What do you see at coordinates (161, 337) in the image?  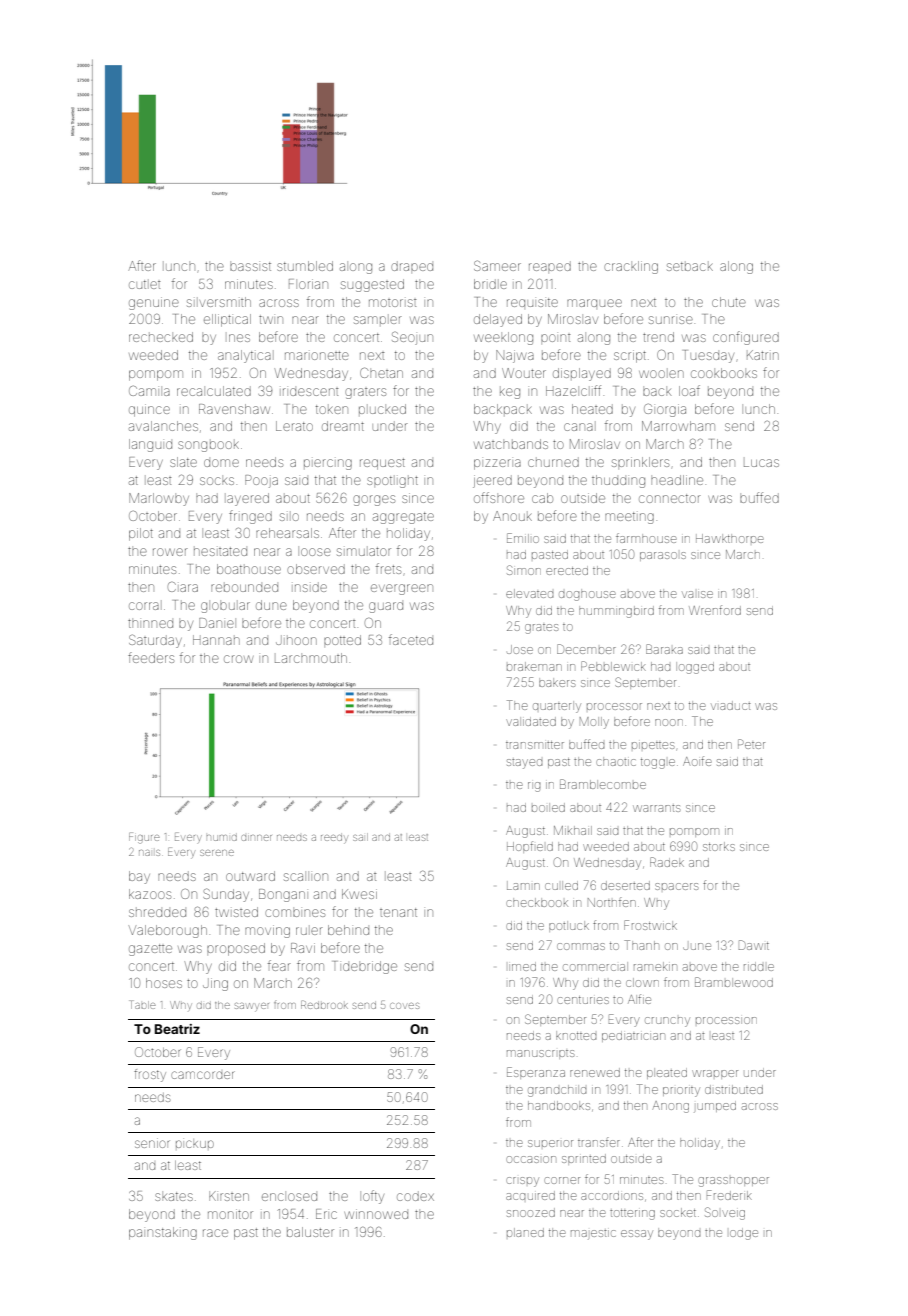 I see `rechecked` at bounding box center [161, 337].
